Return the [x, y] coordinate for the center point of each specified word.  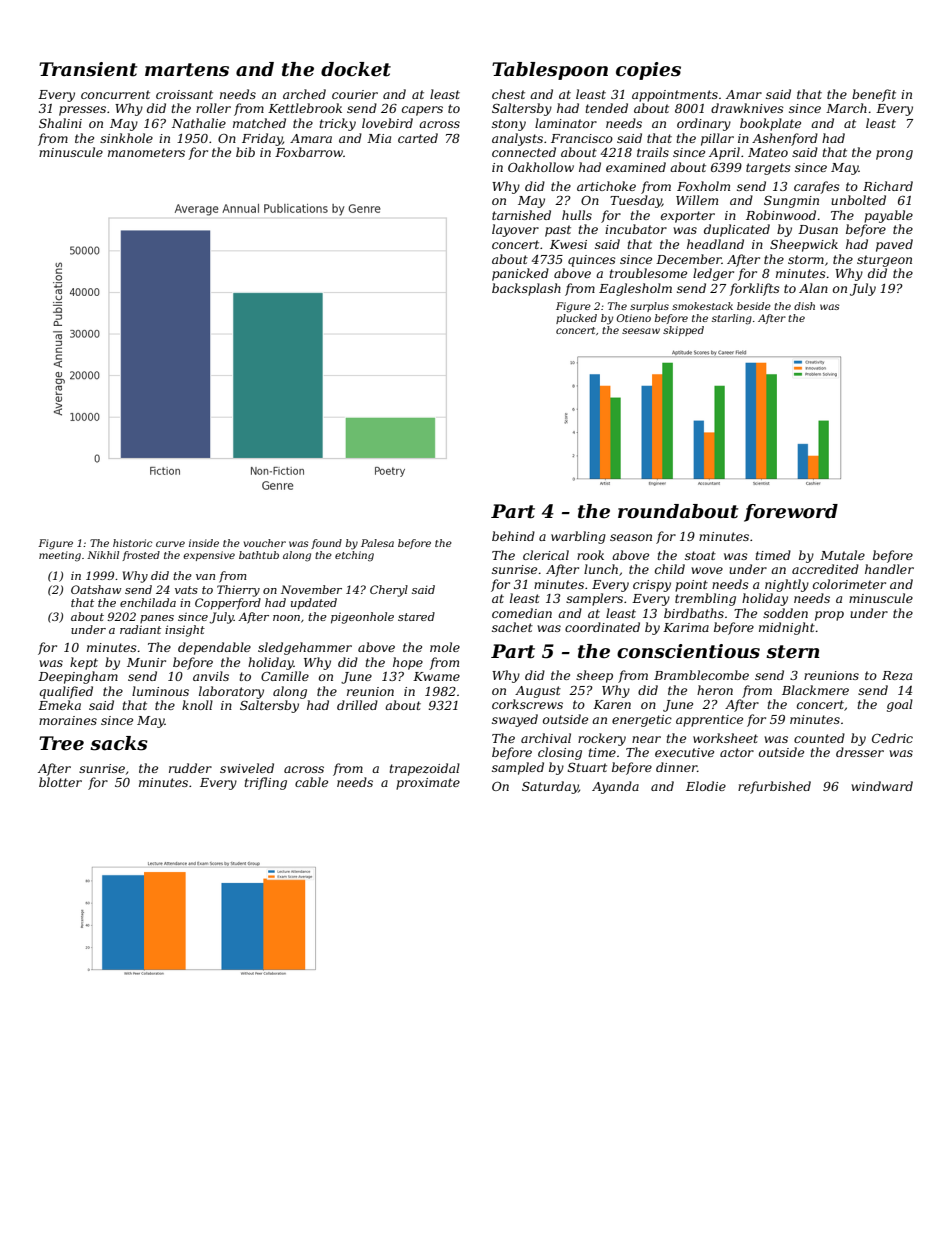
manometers [146, 152]
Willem [697, 200]
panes [157, 619]
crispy [652, 586]
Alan [813, 288]
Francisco [582, 138]
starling [732, 319]
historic [133, 543]
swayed [515, 720]
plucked [576, 319]
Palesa [377, 543]
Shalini [60, 123]
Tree [61, 743]
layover [515, 230]
